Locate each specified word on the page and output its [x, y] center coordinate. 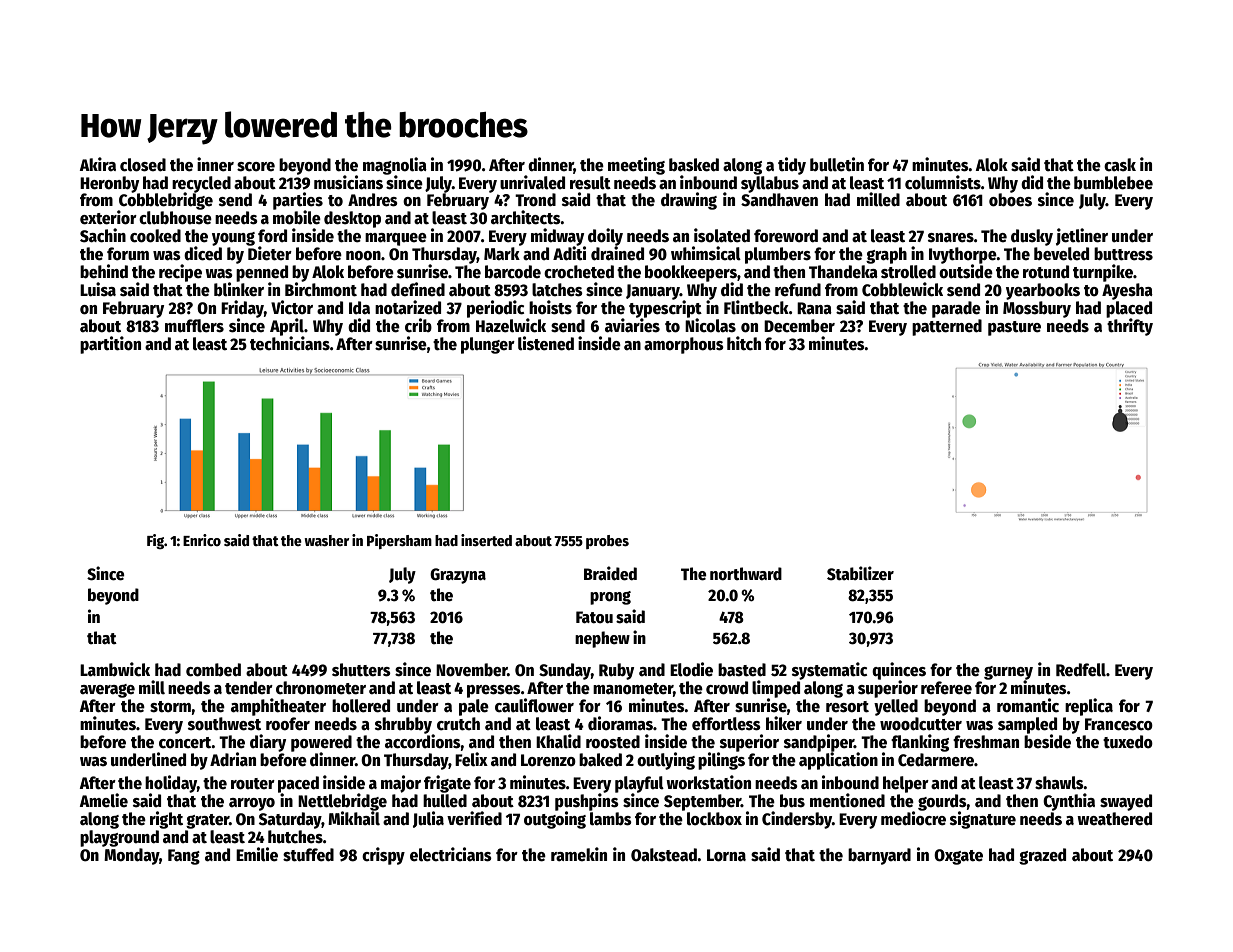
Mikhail [354, 818]
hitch [744, 343]
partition [110, 345]
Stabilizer [860, 573]
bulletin [837, 164]
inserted [486, 540]
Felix [471, 759]
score [256, 167]
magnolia [395, 166]
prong [610, 598]
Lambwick [115, 669]
